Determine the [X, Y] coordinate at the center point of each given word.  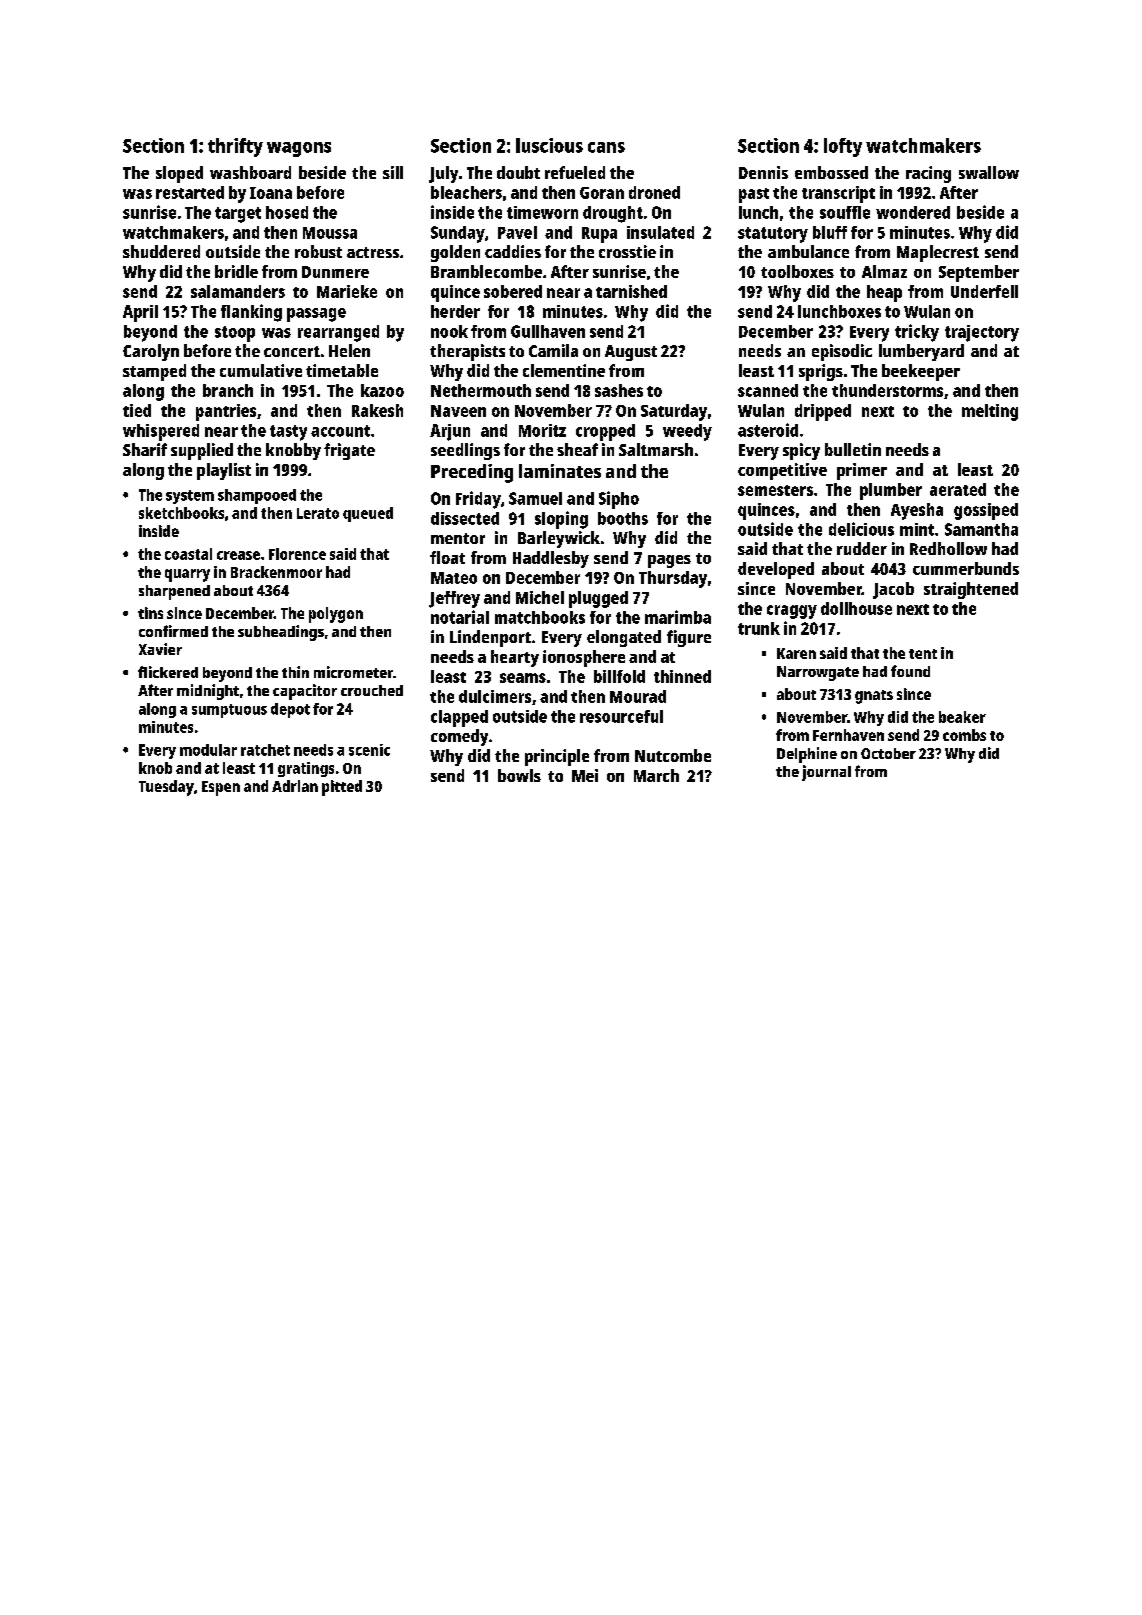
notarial [460, 617]
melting [990, 412]
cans [606, 147]
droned [654, 192]
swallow [989, 172]
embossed [831, 172]
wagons [299, 149]
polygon [336, 615]
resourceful [621, 716]
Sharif [145, 449]
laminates [560, 471]
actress [373, 252]
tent [923, 654]
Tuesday [166, 788]
